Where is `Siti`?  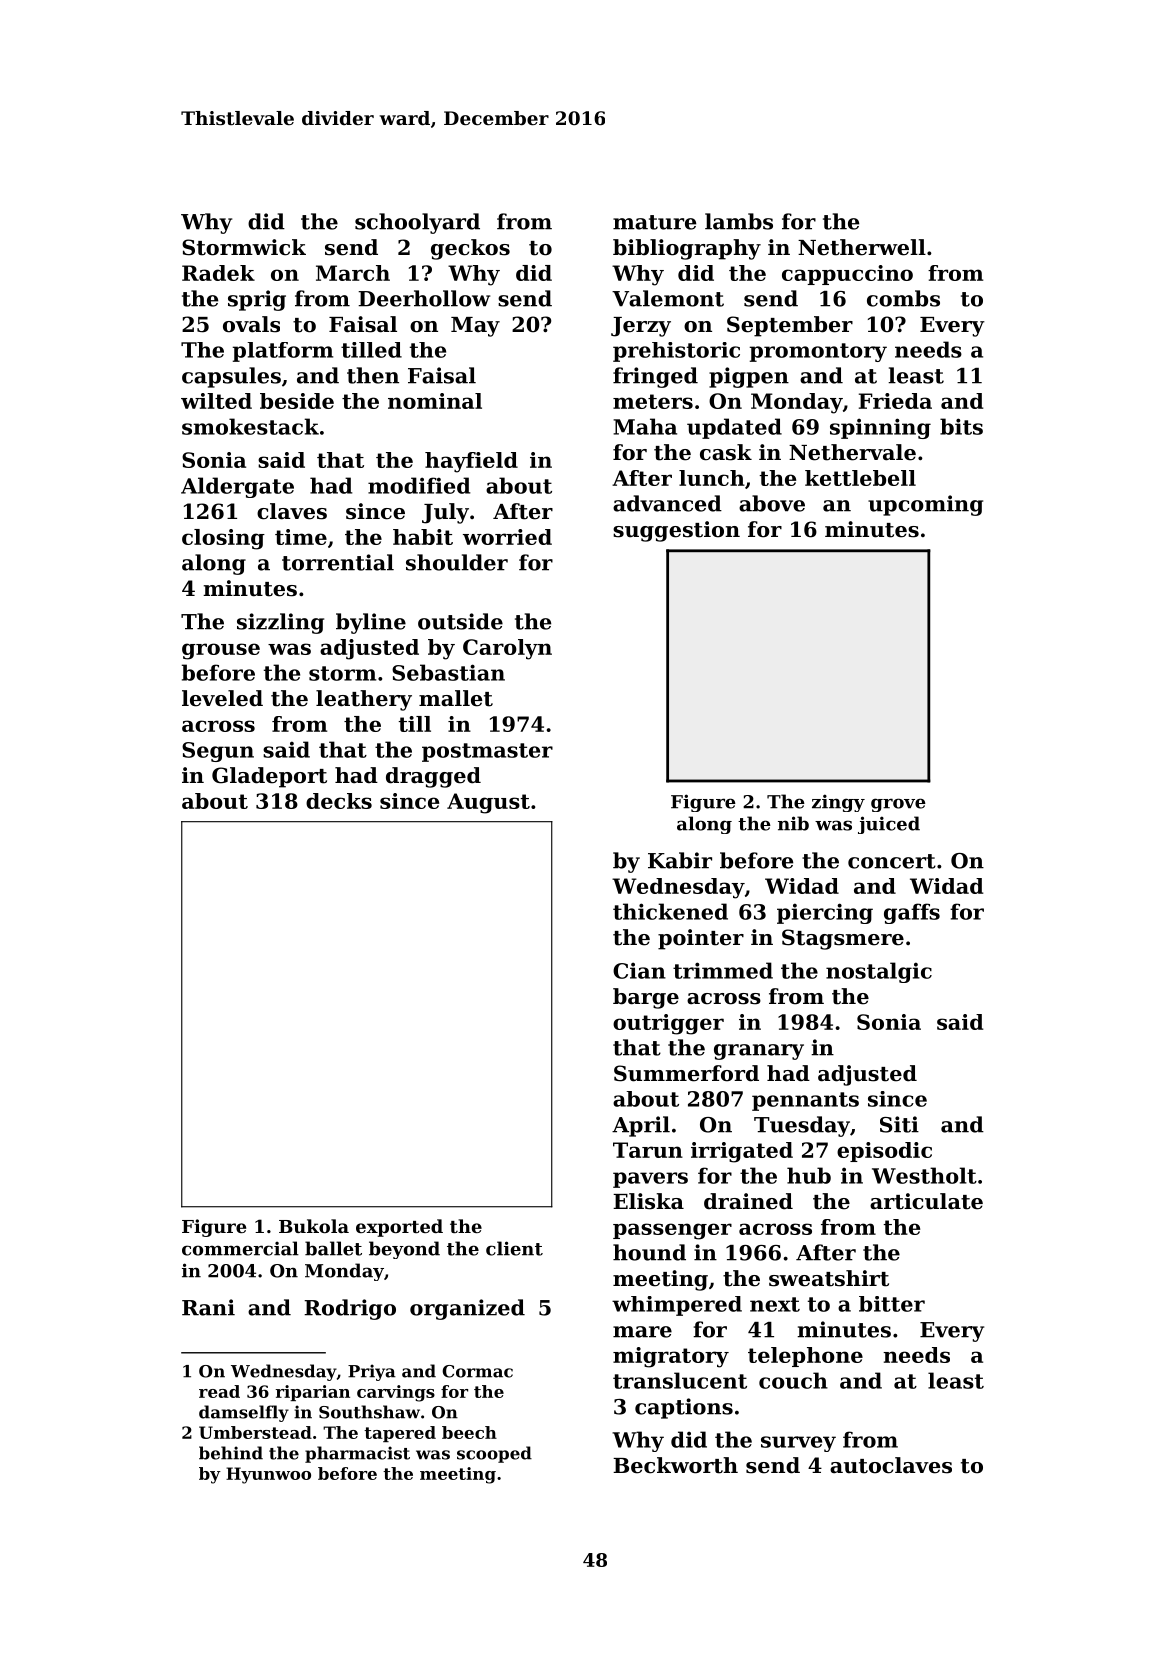
Siti is located at coordinates (899, 1124).
